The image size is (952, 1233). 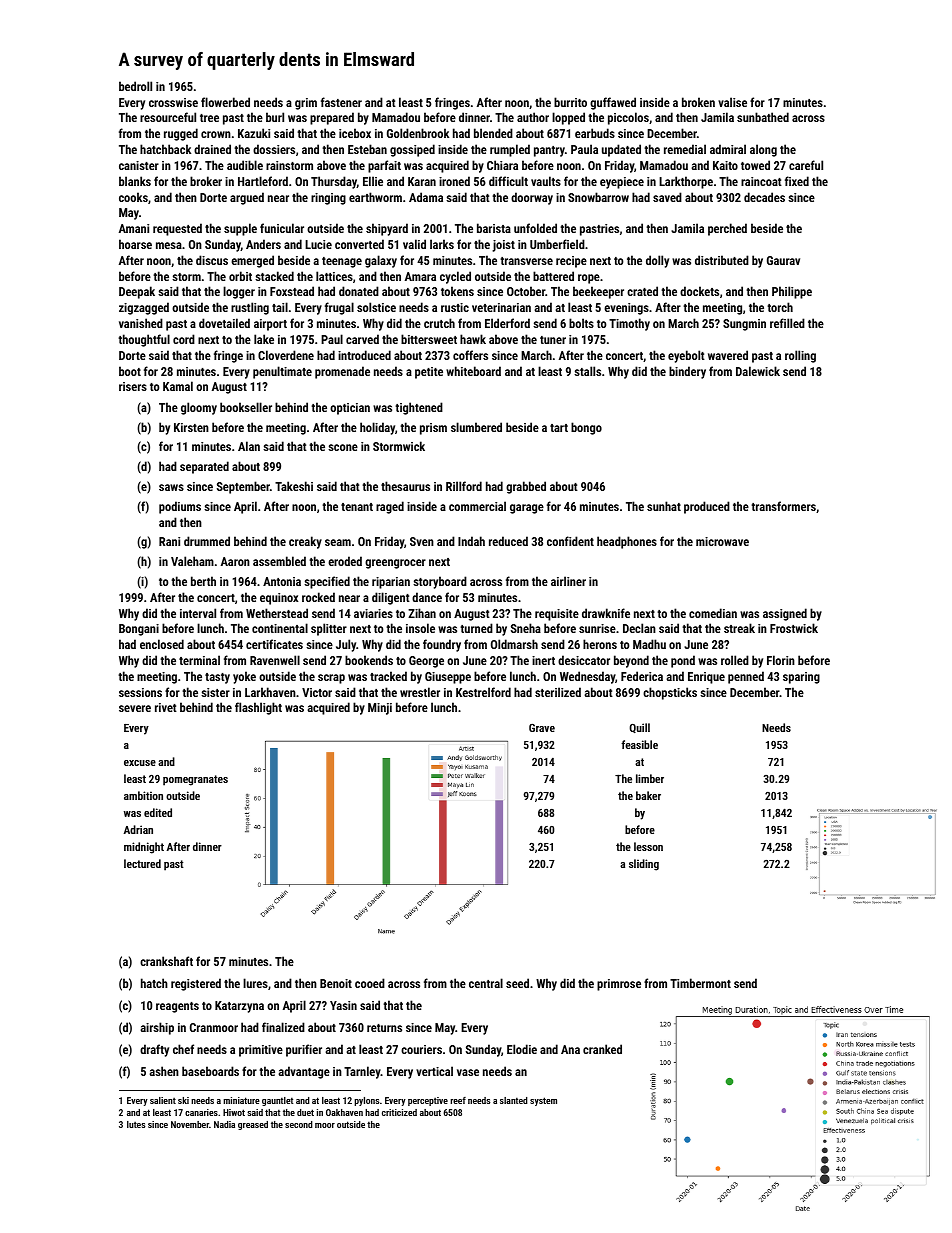 I want to click on fastener, so click(x=341, y=102).
